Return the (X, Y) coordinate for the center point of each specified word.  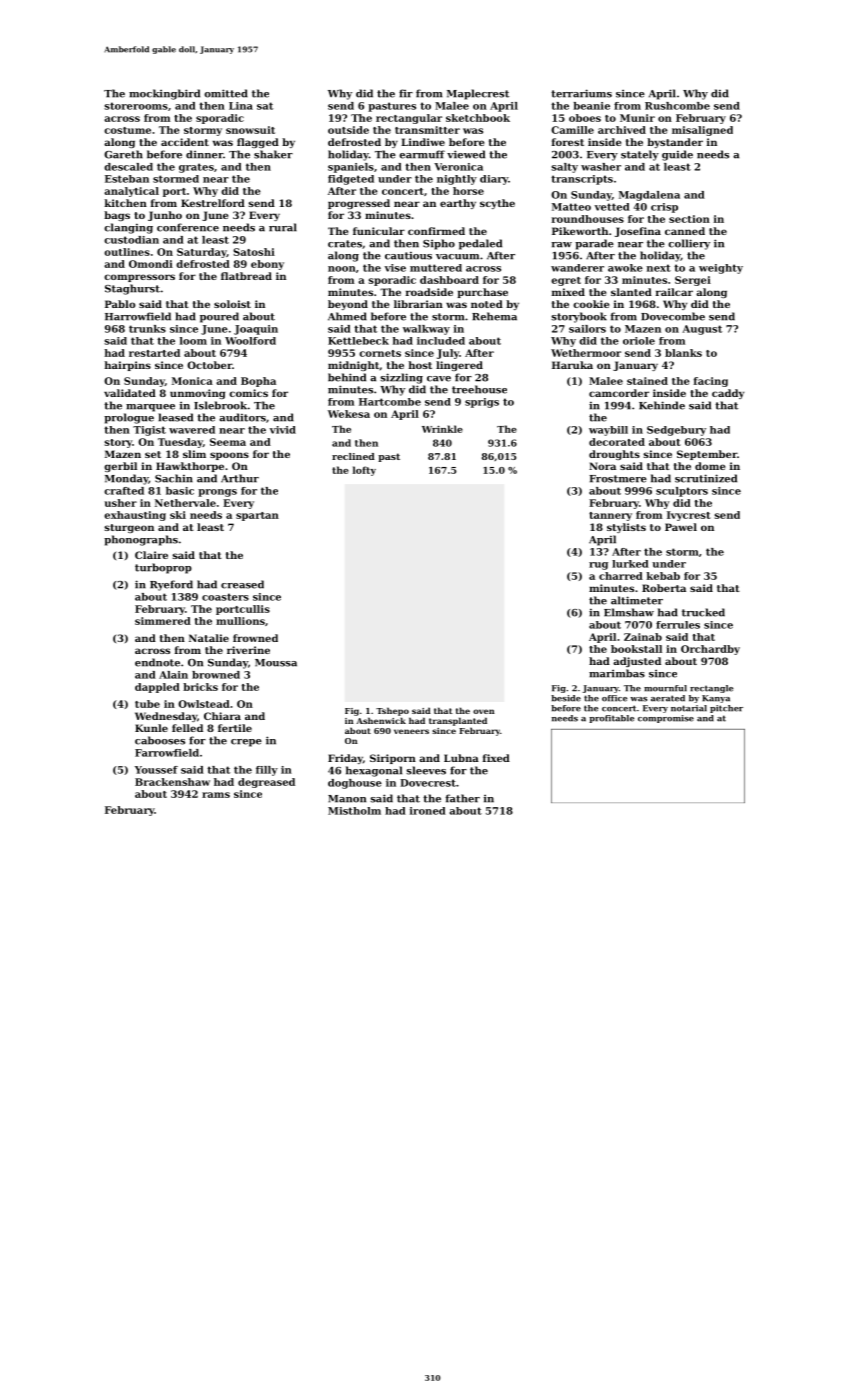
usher (121, 503)
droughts (614, 455)
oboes (585, 118)
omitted (226, 93)
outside (348, 130)
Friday (345, 759)
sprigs (482, 403)
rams (216, 795)
